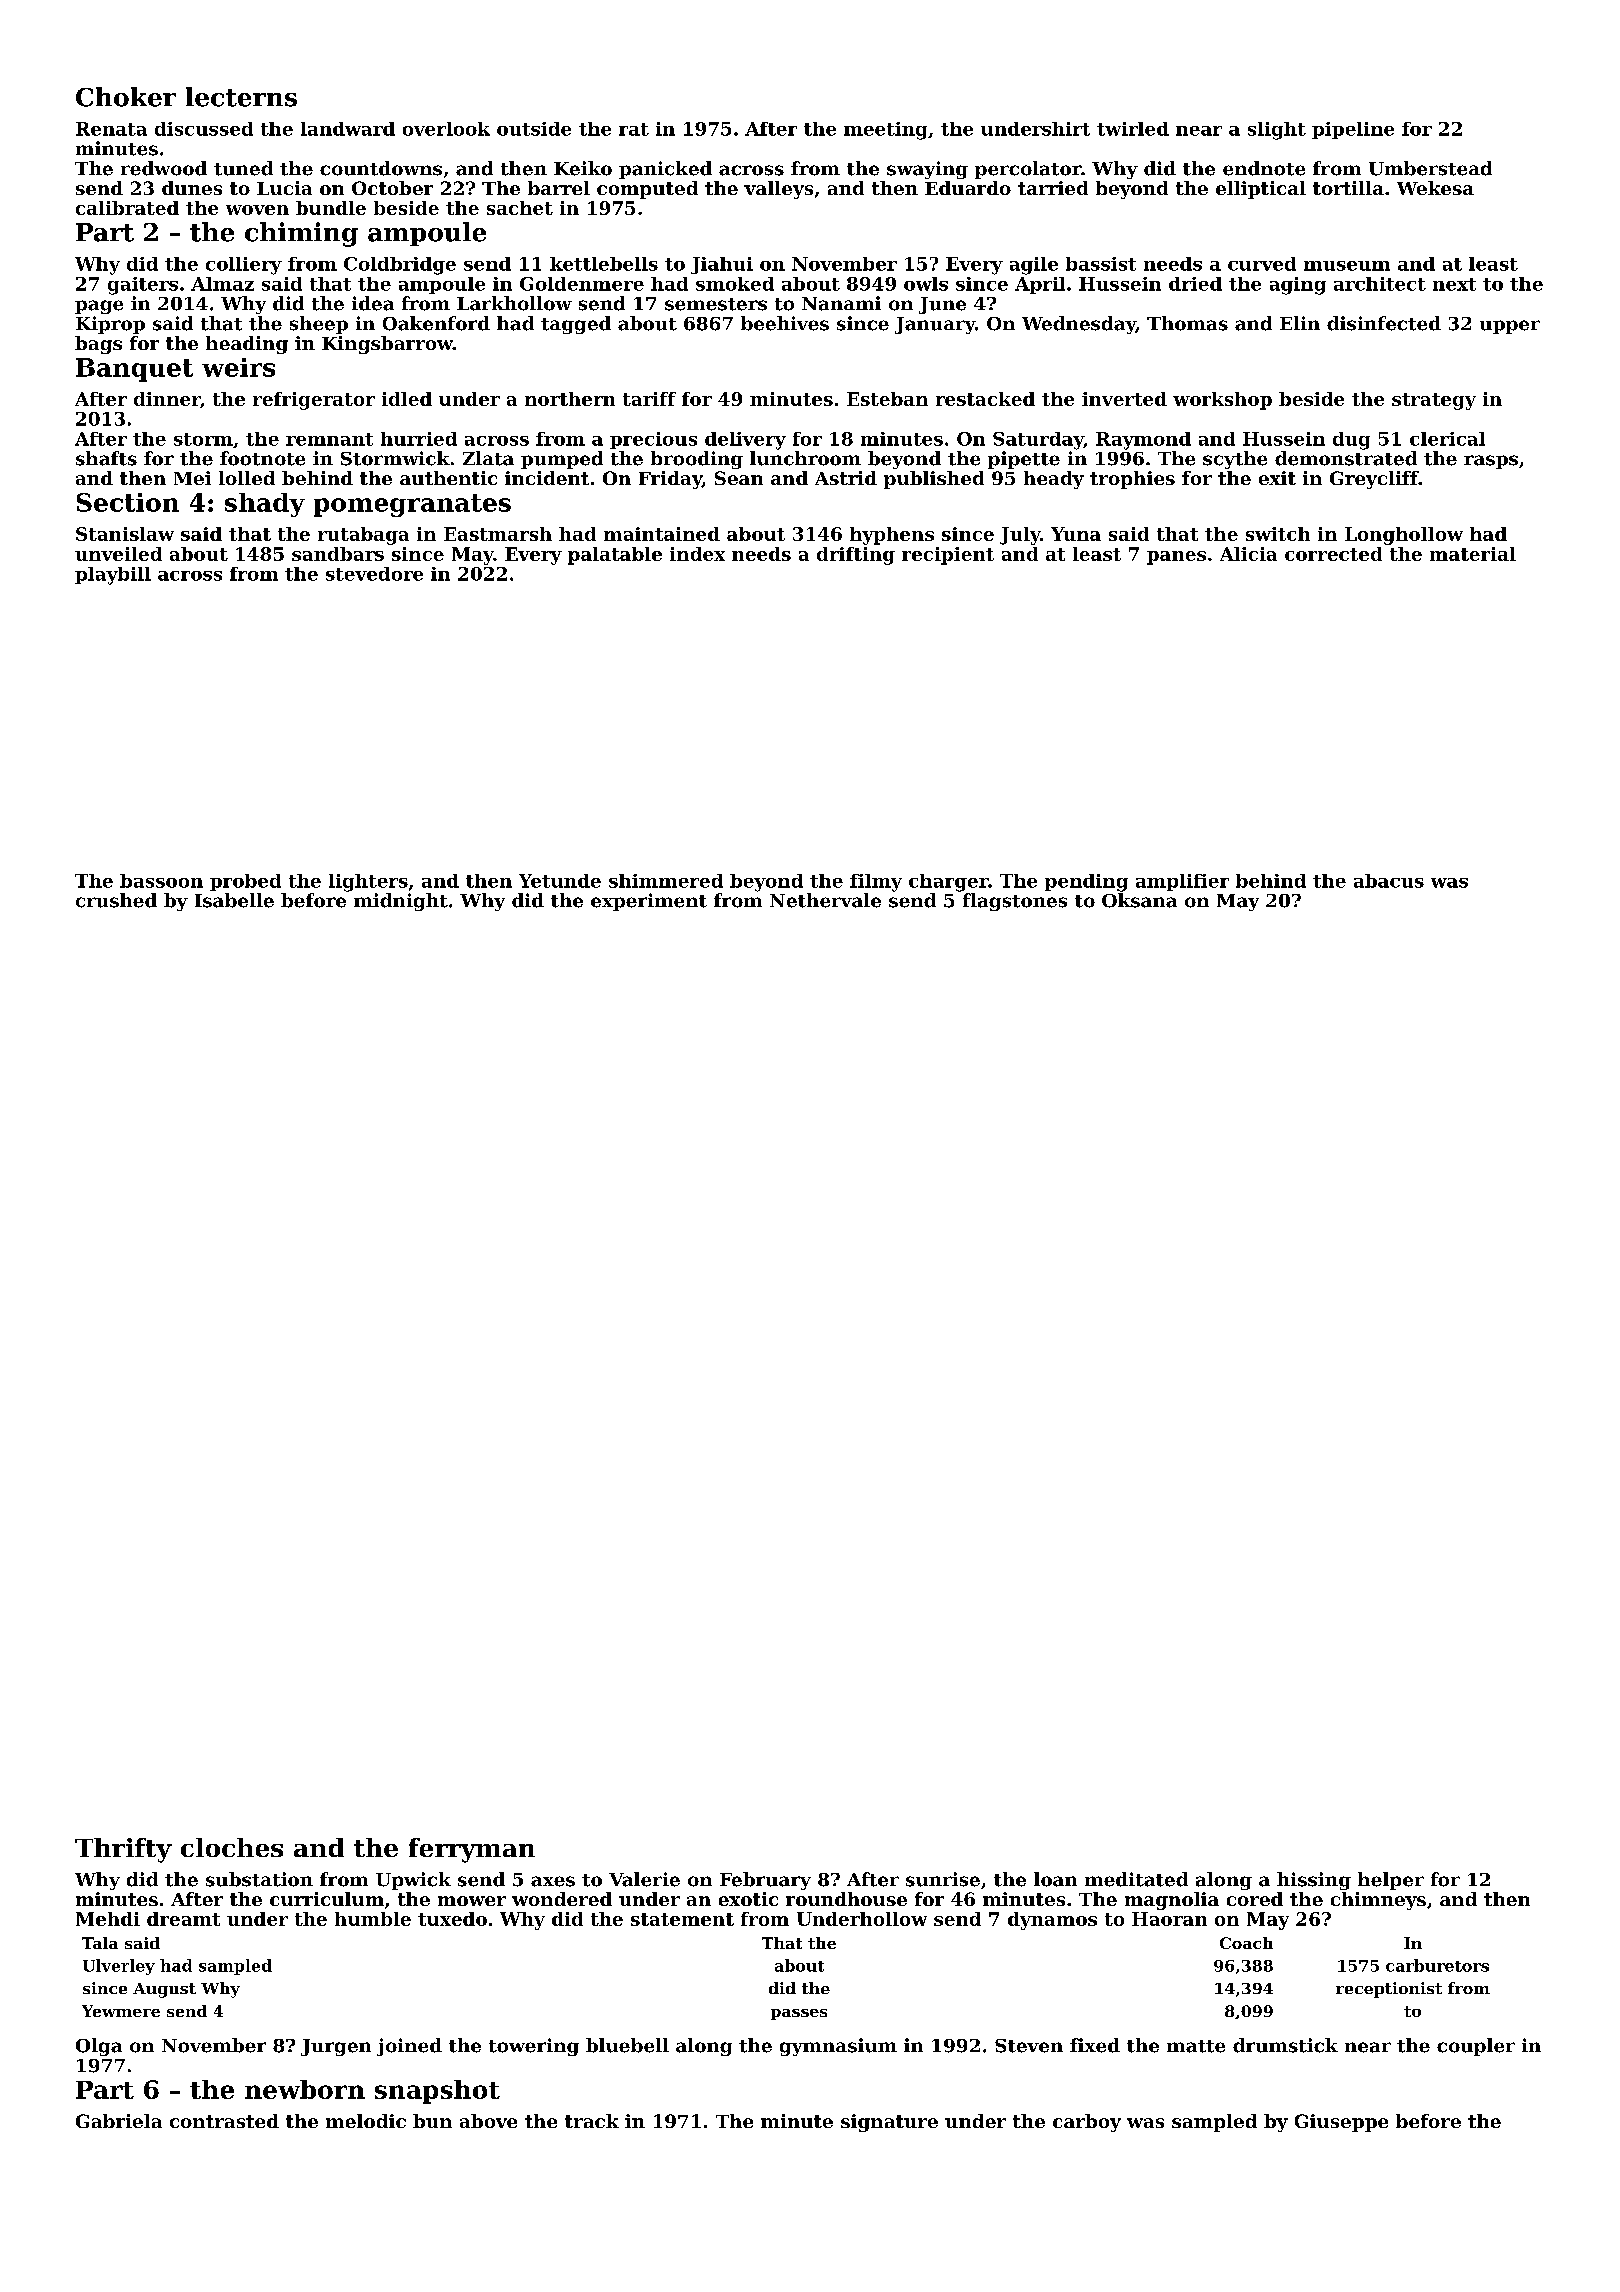  I want to click on flagstones, so click(1015, 902).
